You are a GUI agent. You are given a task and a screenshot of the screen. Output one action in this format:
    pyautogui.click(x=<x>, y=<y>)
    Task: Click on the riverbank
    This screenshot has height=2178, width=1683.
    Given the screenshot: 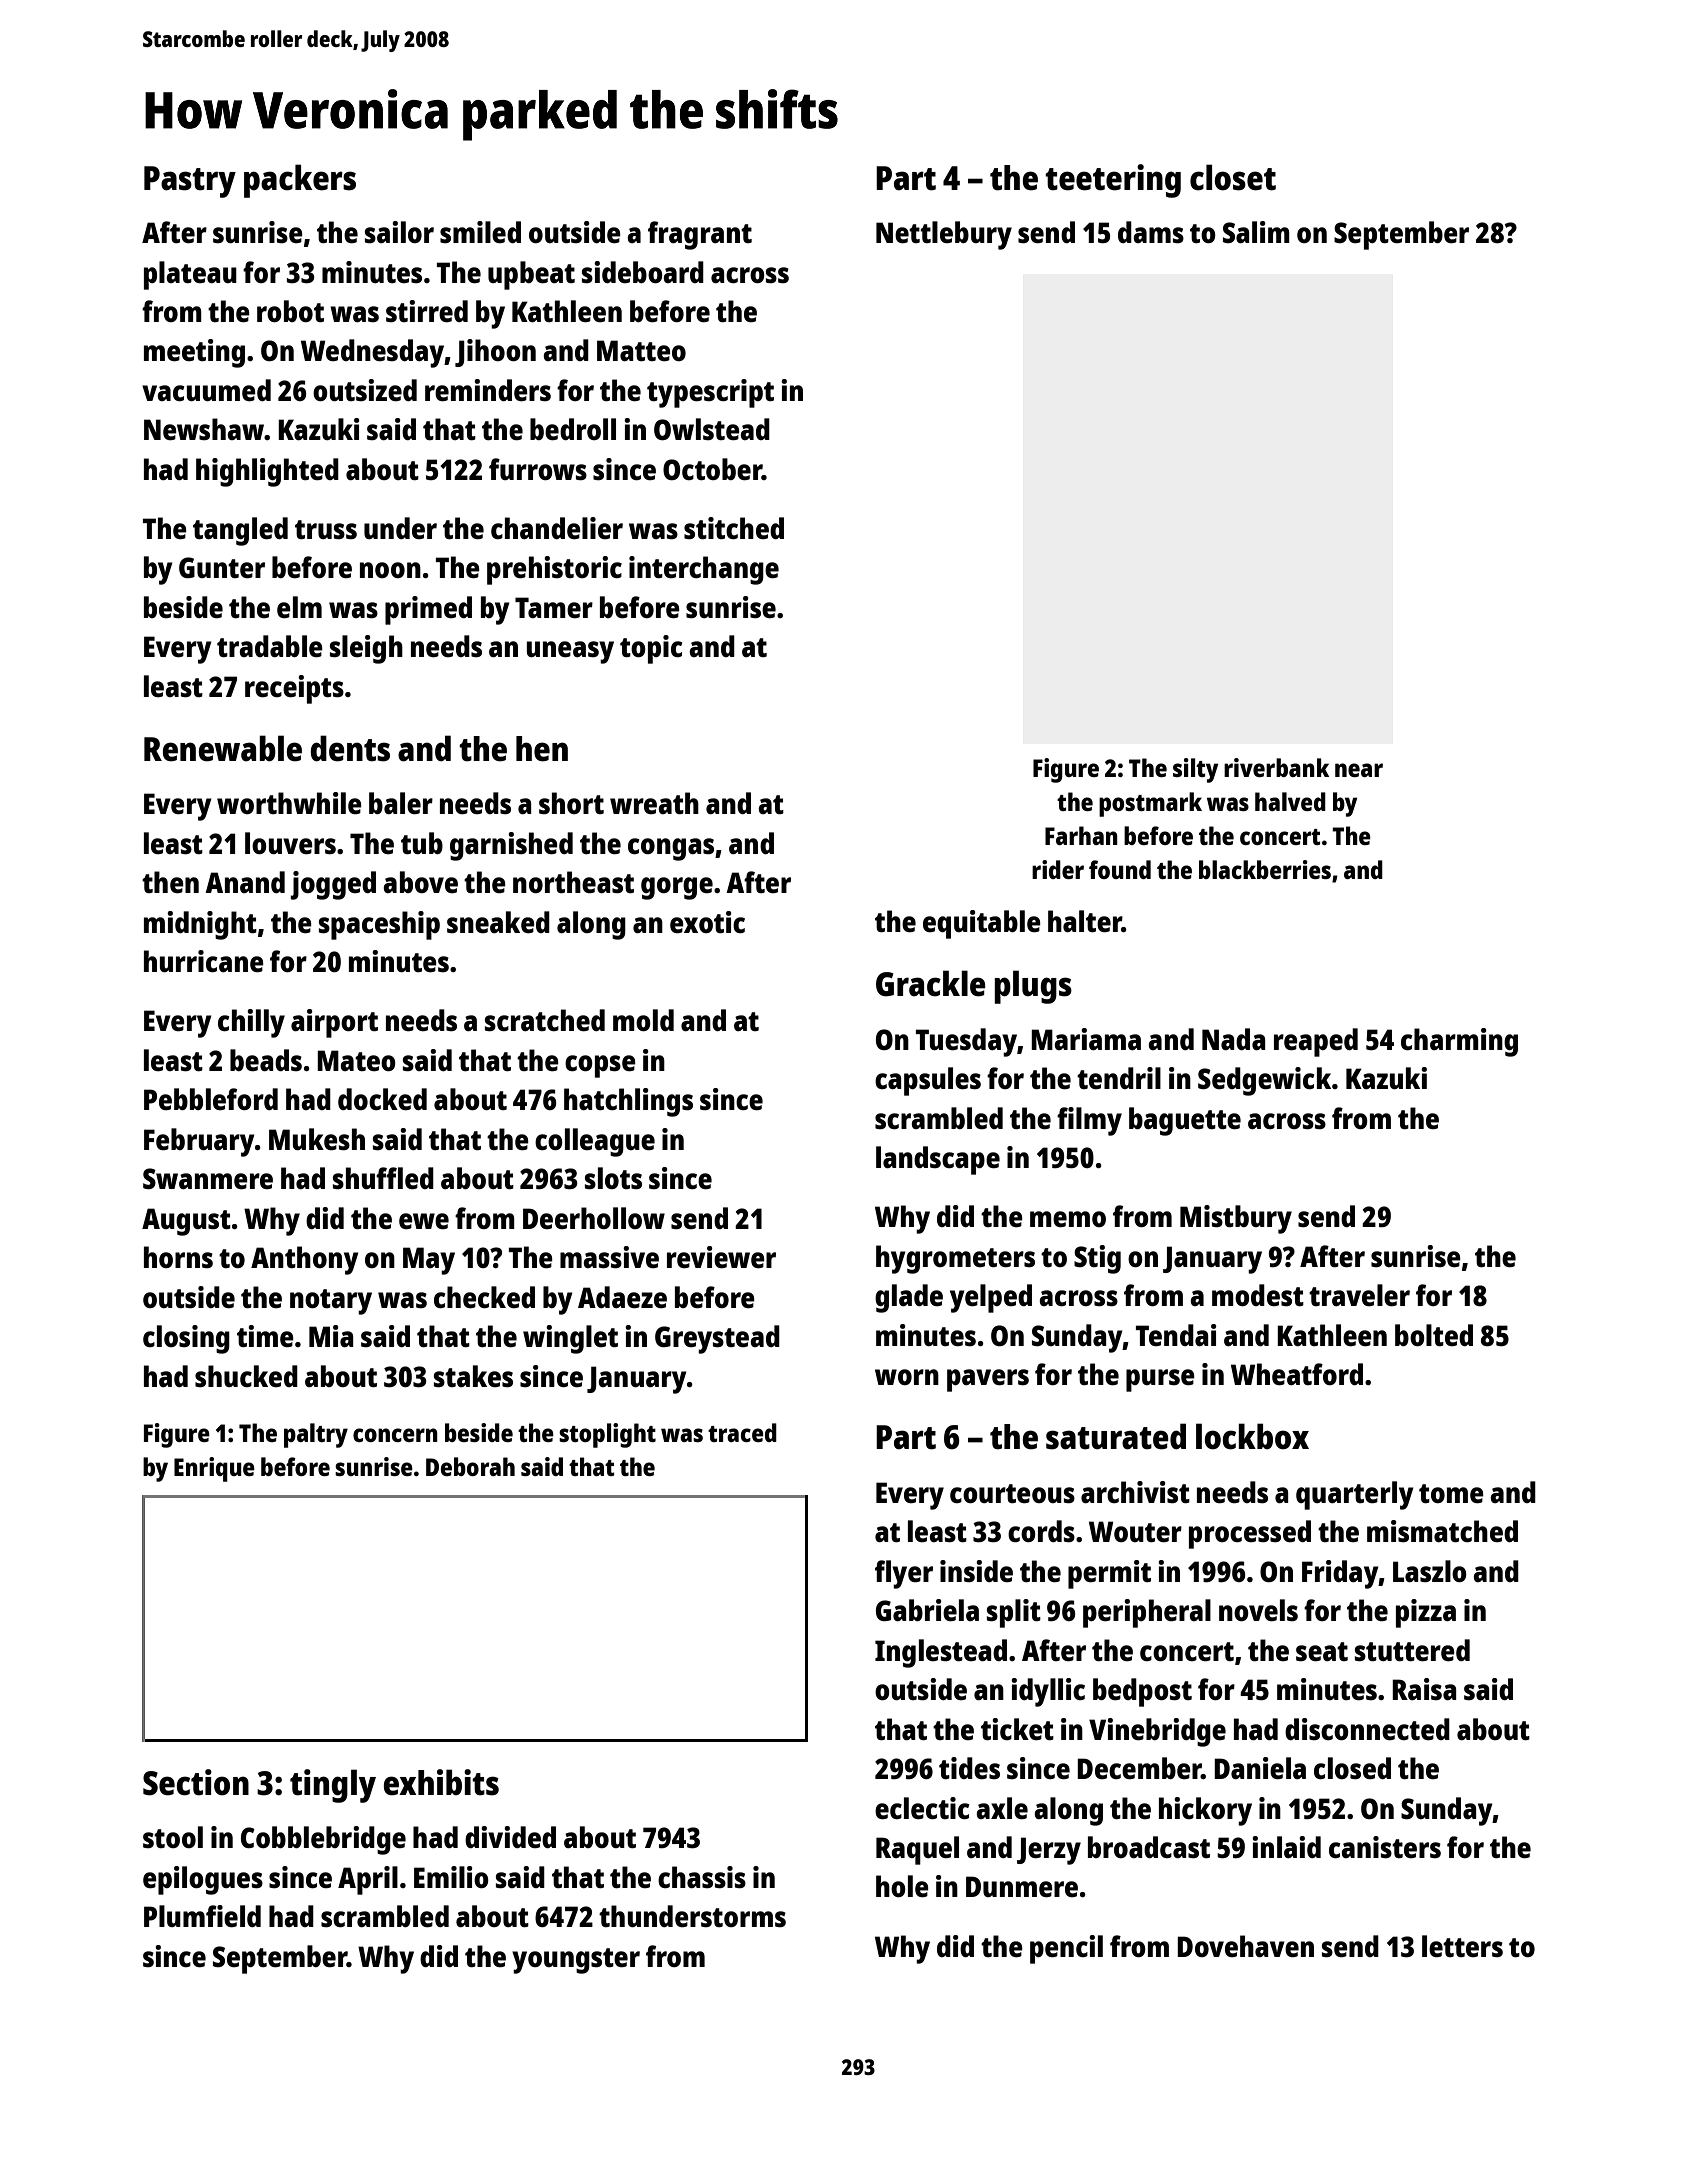 What is the action you would take?
    pyautogui.click(x=1276, y=767)
